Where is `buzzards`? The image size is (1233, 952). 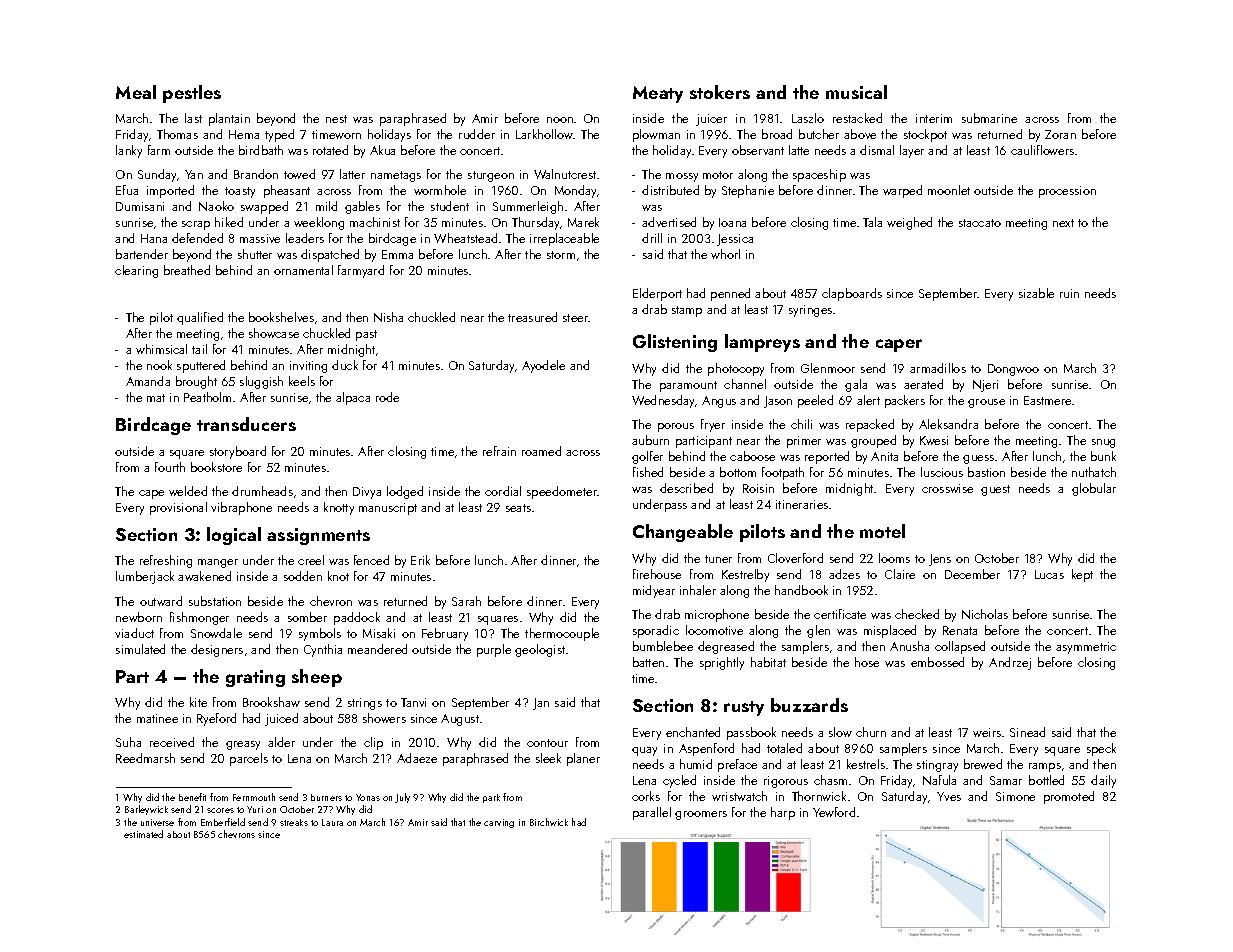
buzzards is located at coordinates (809, 705).
